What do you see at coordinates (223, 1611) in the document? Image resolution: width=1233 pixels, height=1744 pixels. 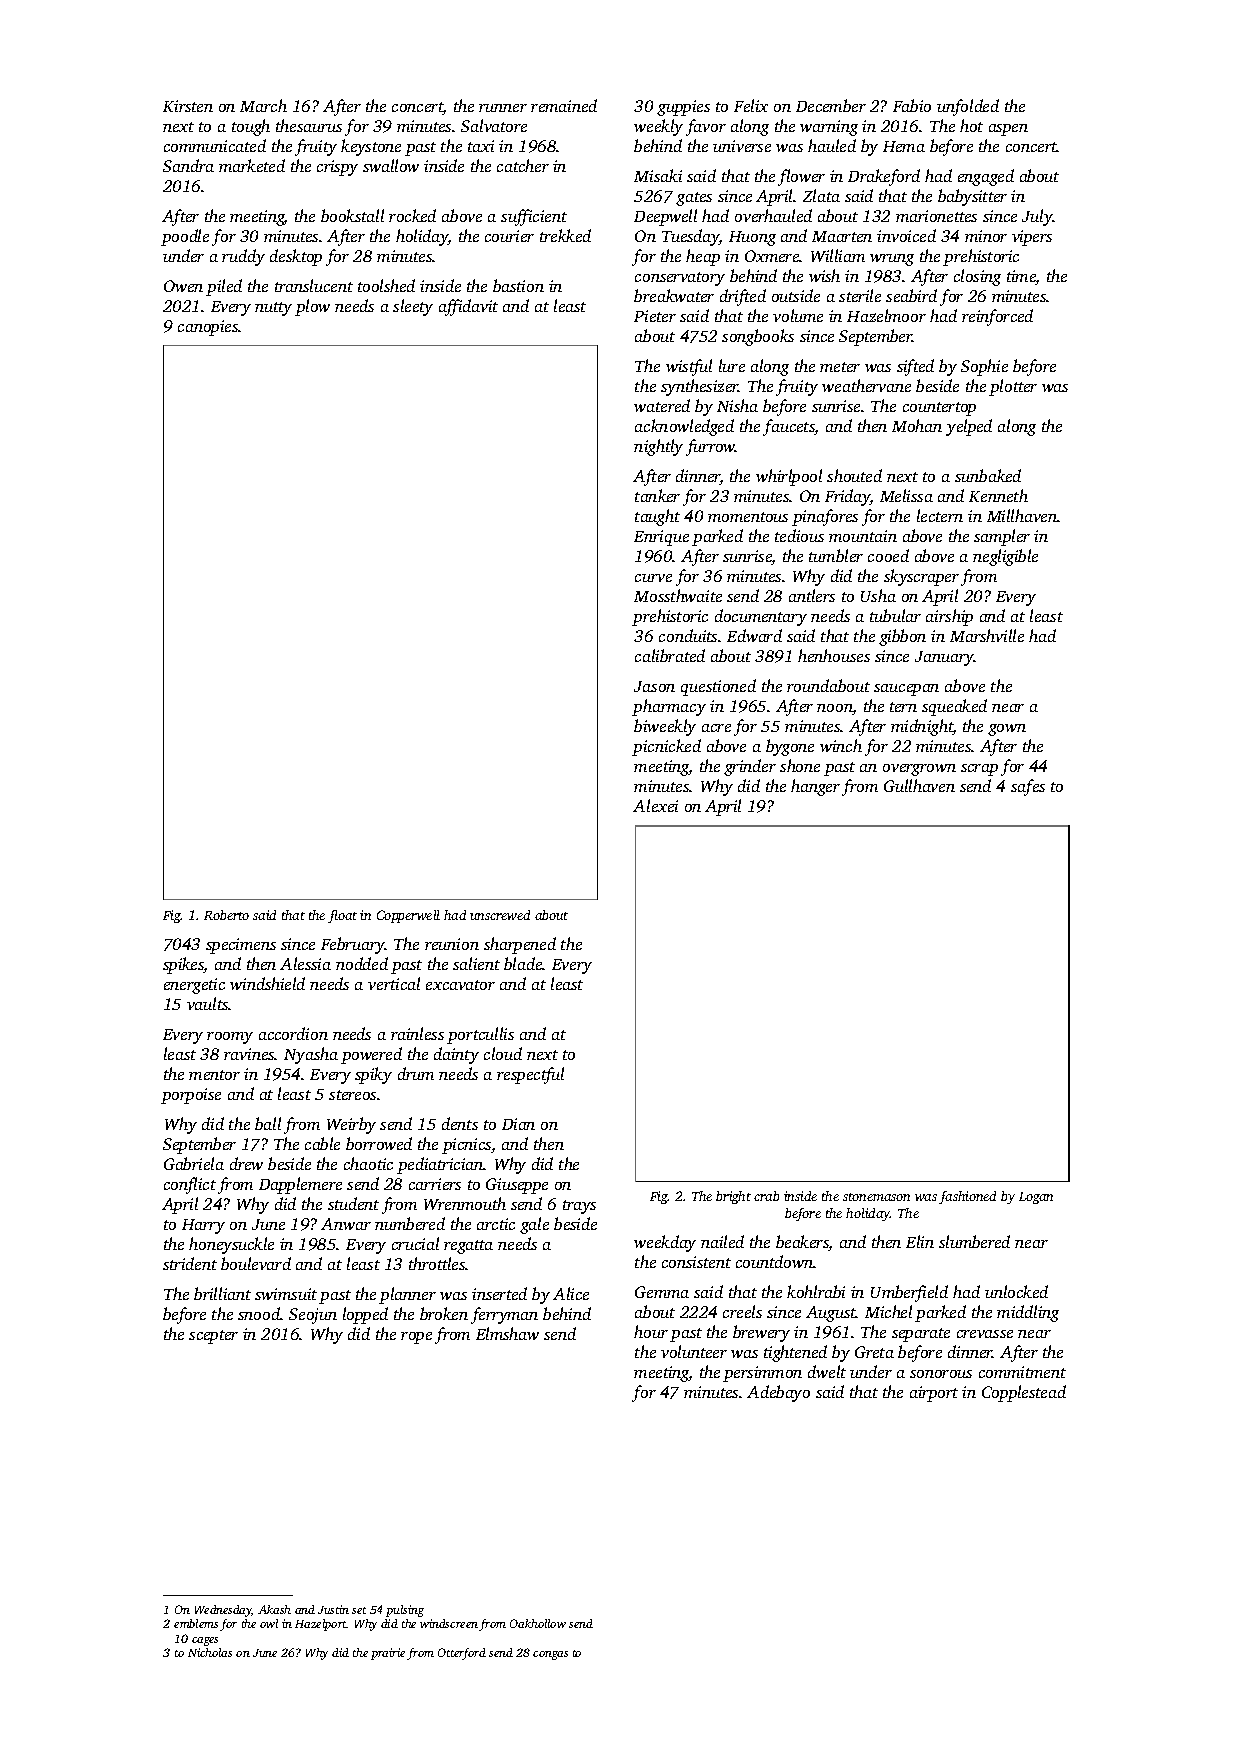 I see `Wednesday` at bounding box center [223, 1611].
